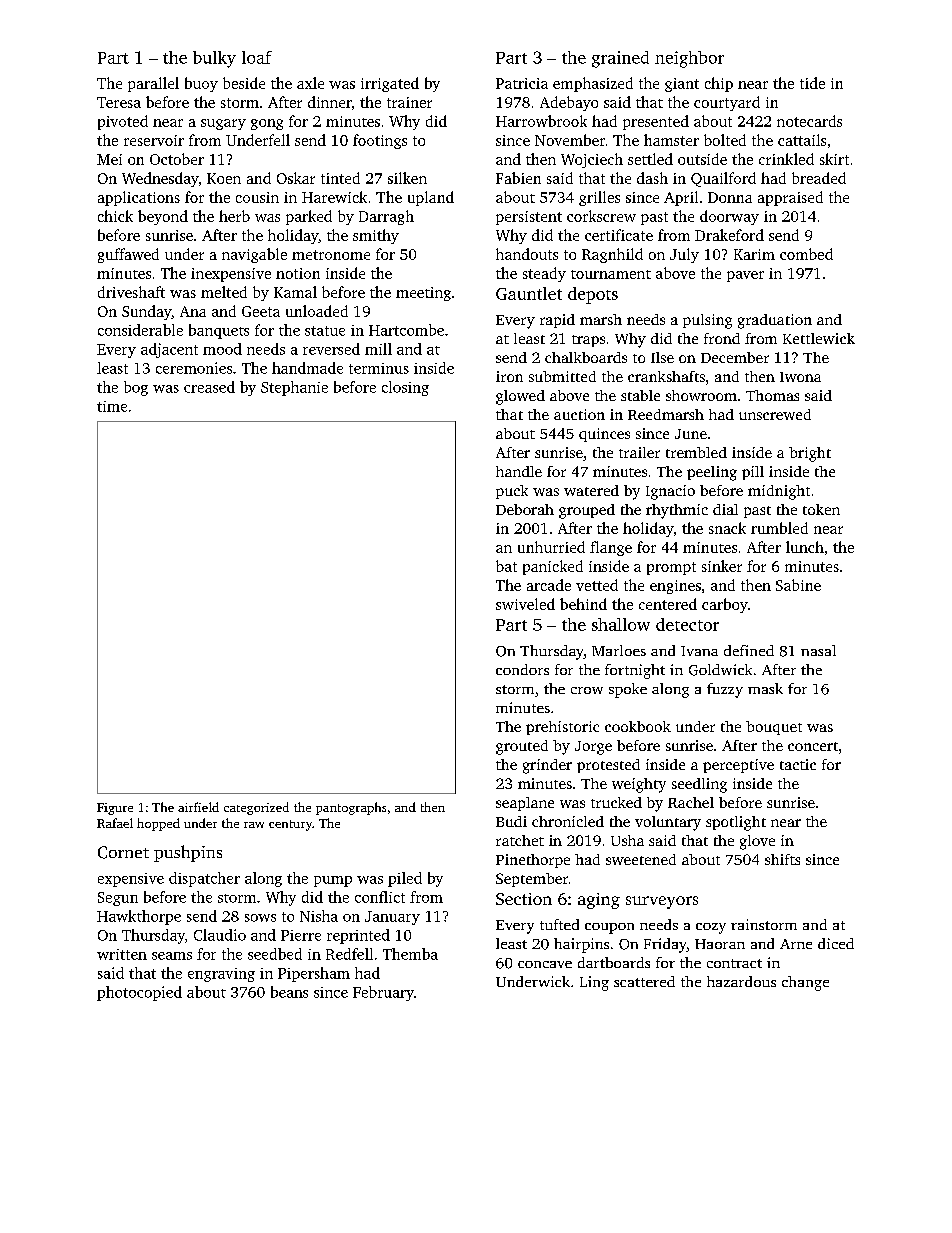  What do you see at coordinates (527, 254) in the page?
I see `handouts` at bounding box center [527, 254].
